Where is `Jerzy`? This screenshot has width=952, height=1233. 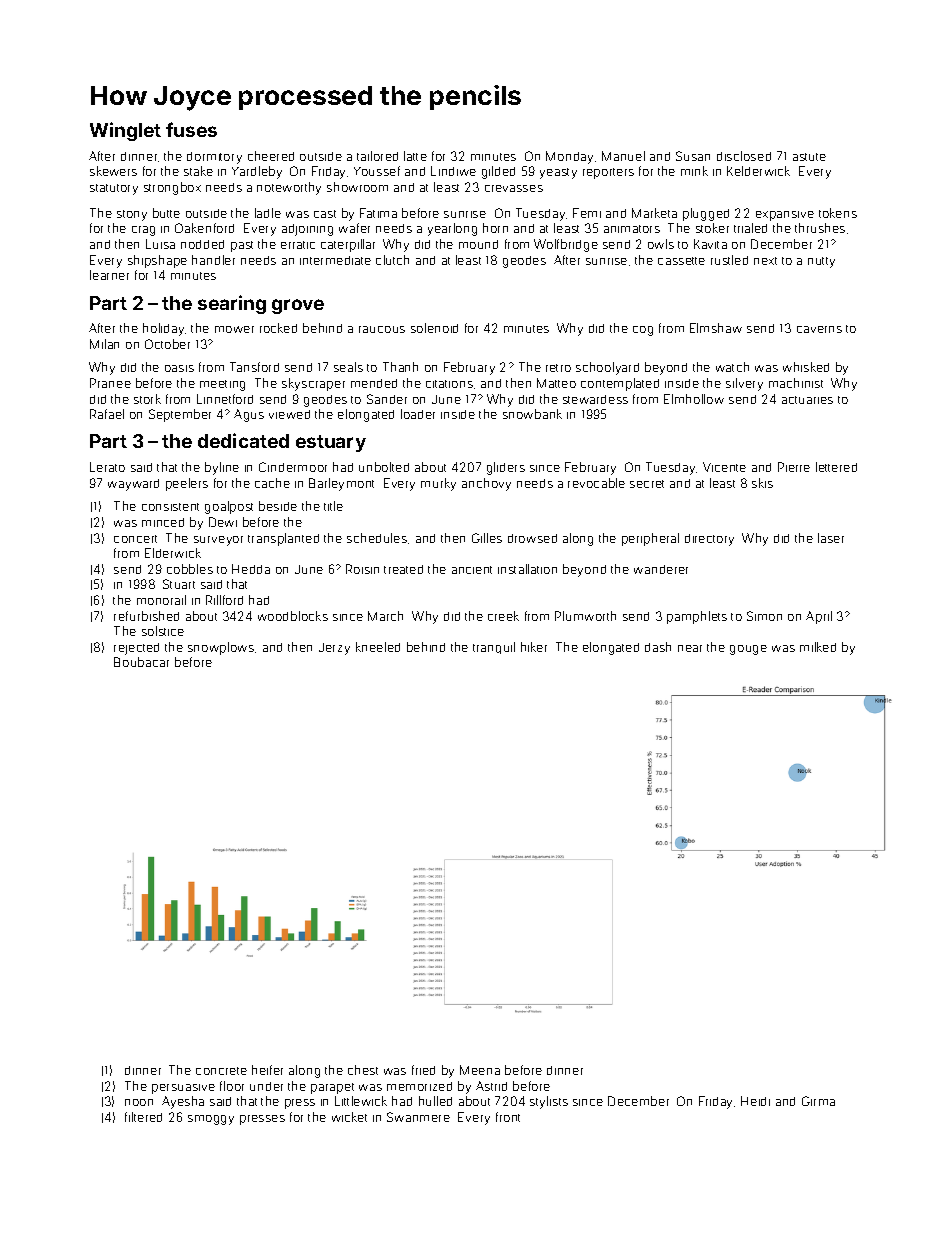
Jerzy is located at coordinates (334, 649).
